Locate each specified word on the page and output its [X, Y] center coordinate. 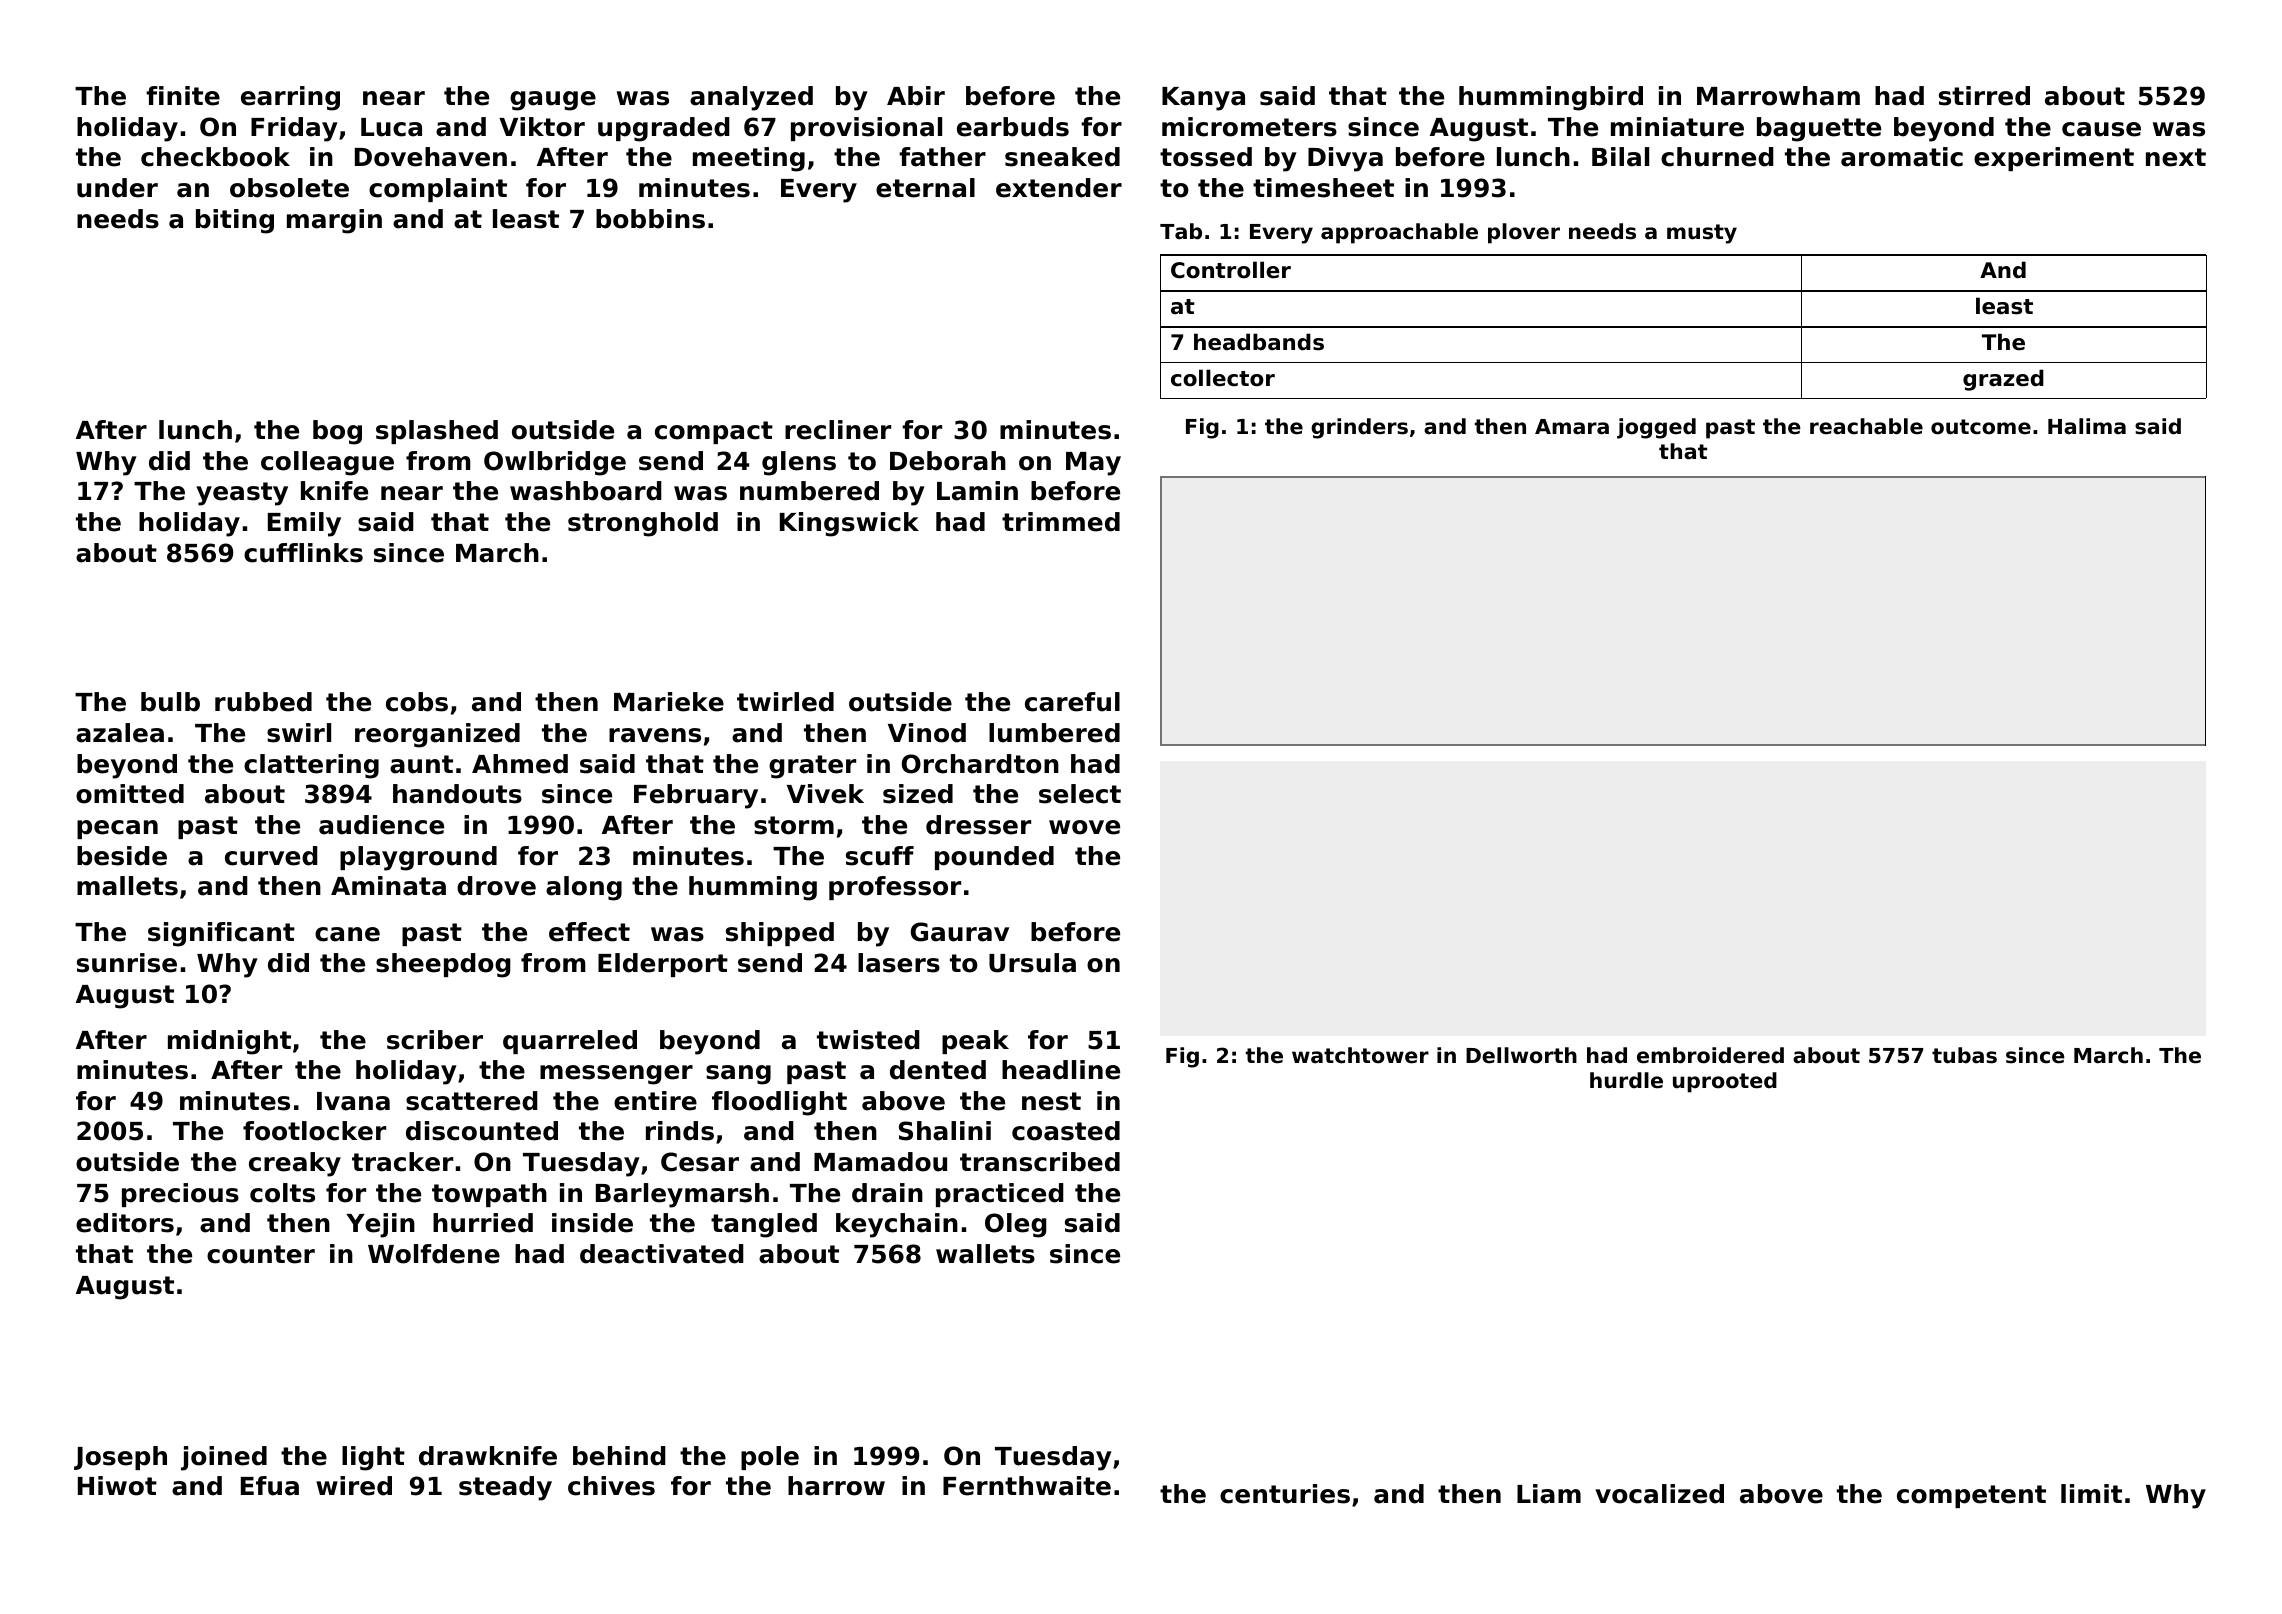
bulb [170, 702]
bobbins [650, 219]
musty [1702, 234]
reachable [1866, 426]
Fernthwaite [1027, 1486]
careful [1072, 702]
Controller [1231, 270]
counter [261, 1254]
